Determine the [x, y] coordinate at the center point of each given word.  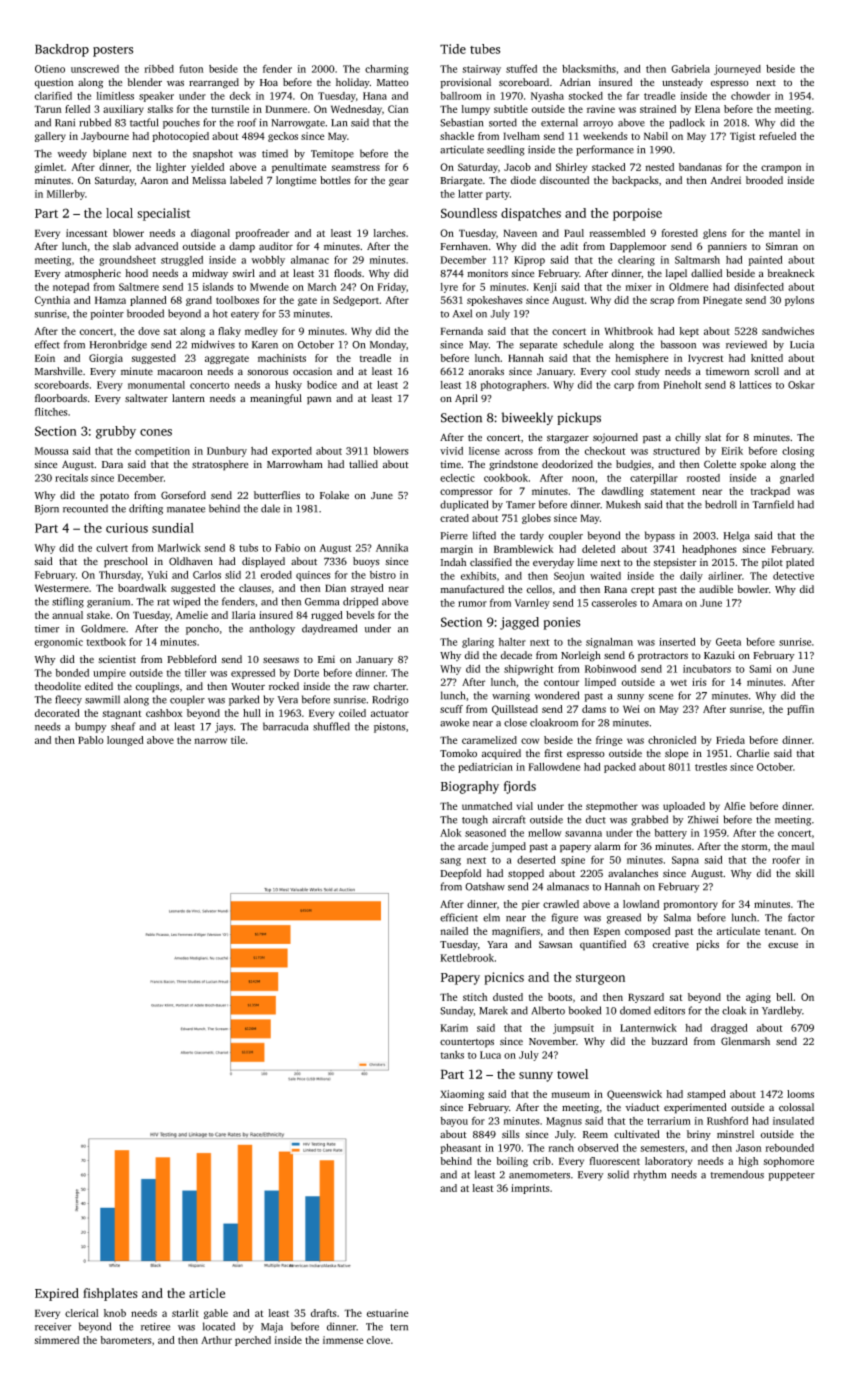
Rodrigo [390, 700]
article [207, 1293]
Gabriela [690, 69]
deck [240, 96]
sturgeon [600, 979]
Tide [453, 49]
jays [224, 728]
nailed [454, 931]
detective [793, 576]
